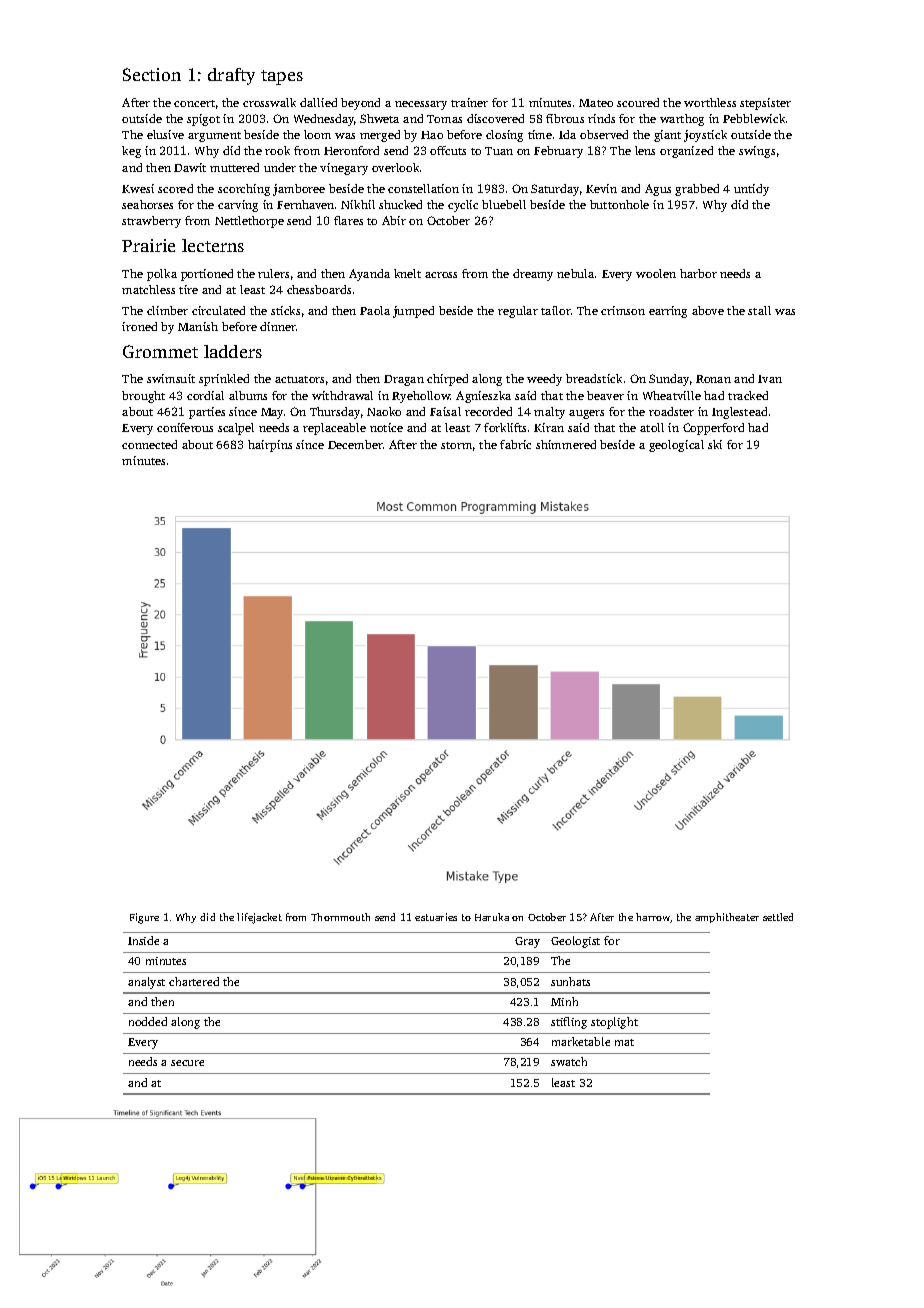 The width and height of the screenshot is (924, 1308). I want to click on Agnieszka, so click(483, 397).
